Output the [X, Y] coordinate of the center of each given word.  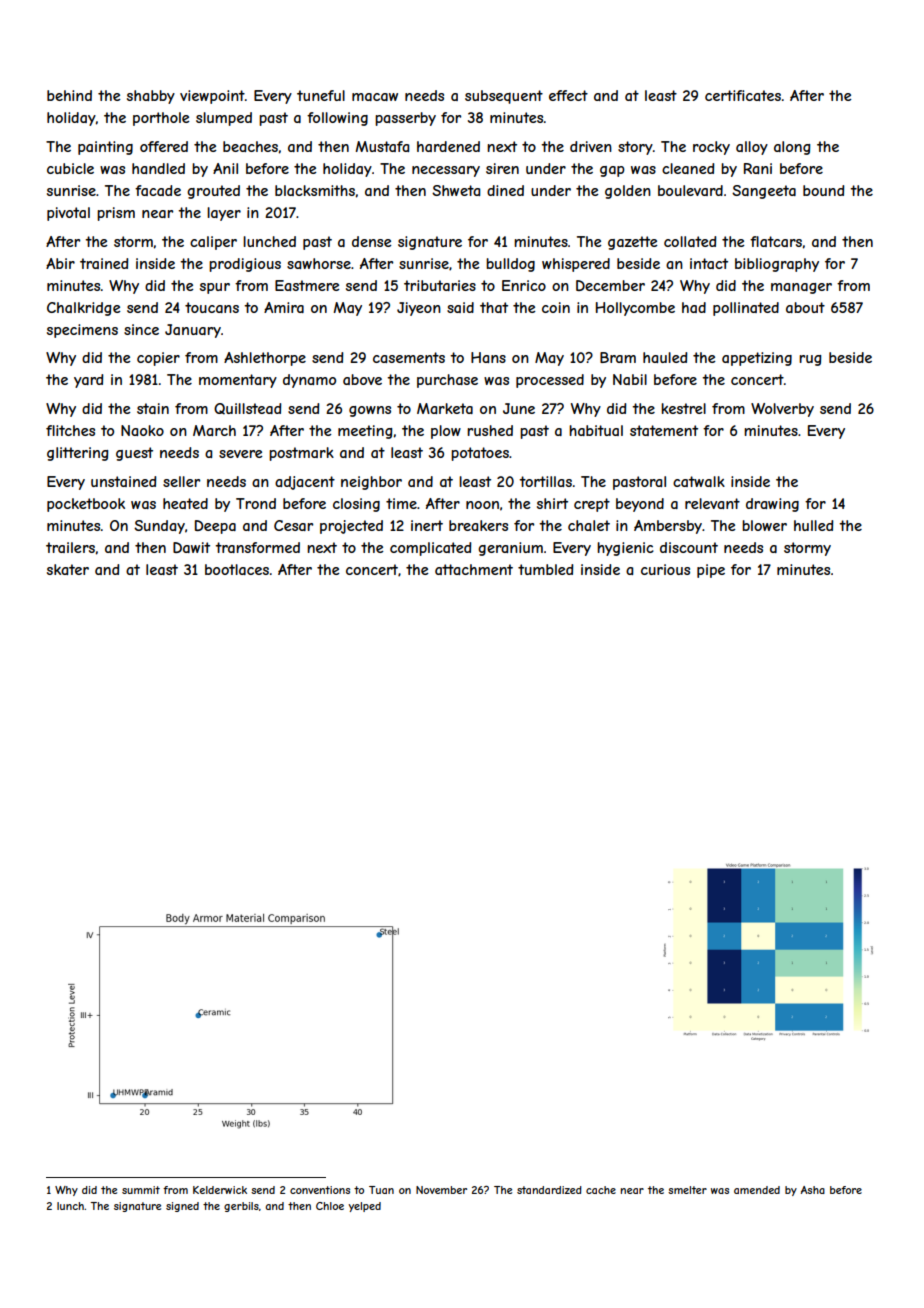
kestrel [683, 408]
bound [823, 190]
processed [550, 381]
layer [224, 214]
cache [601, 1190]
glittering [77, 454]
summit [141, 1190]
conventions [320, 1190]
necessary [446, 171]
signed [182, 1207]
